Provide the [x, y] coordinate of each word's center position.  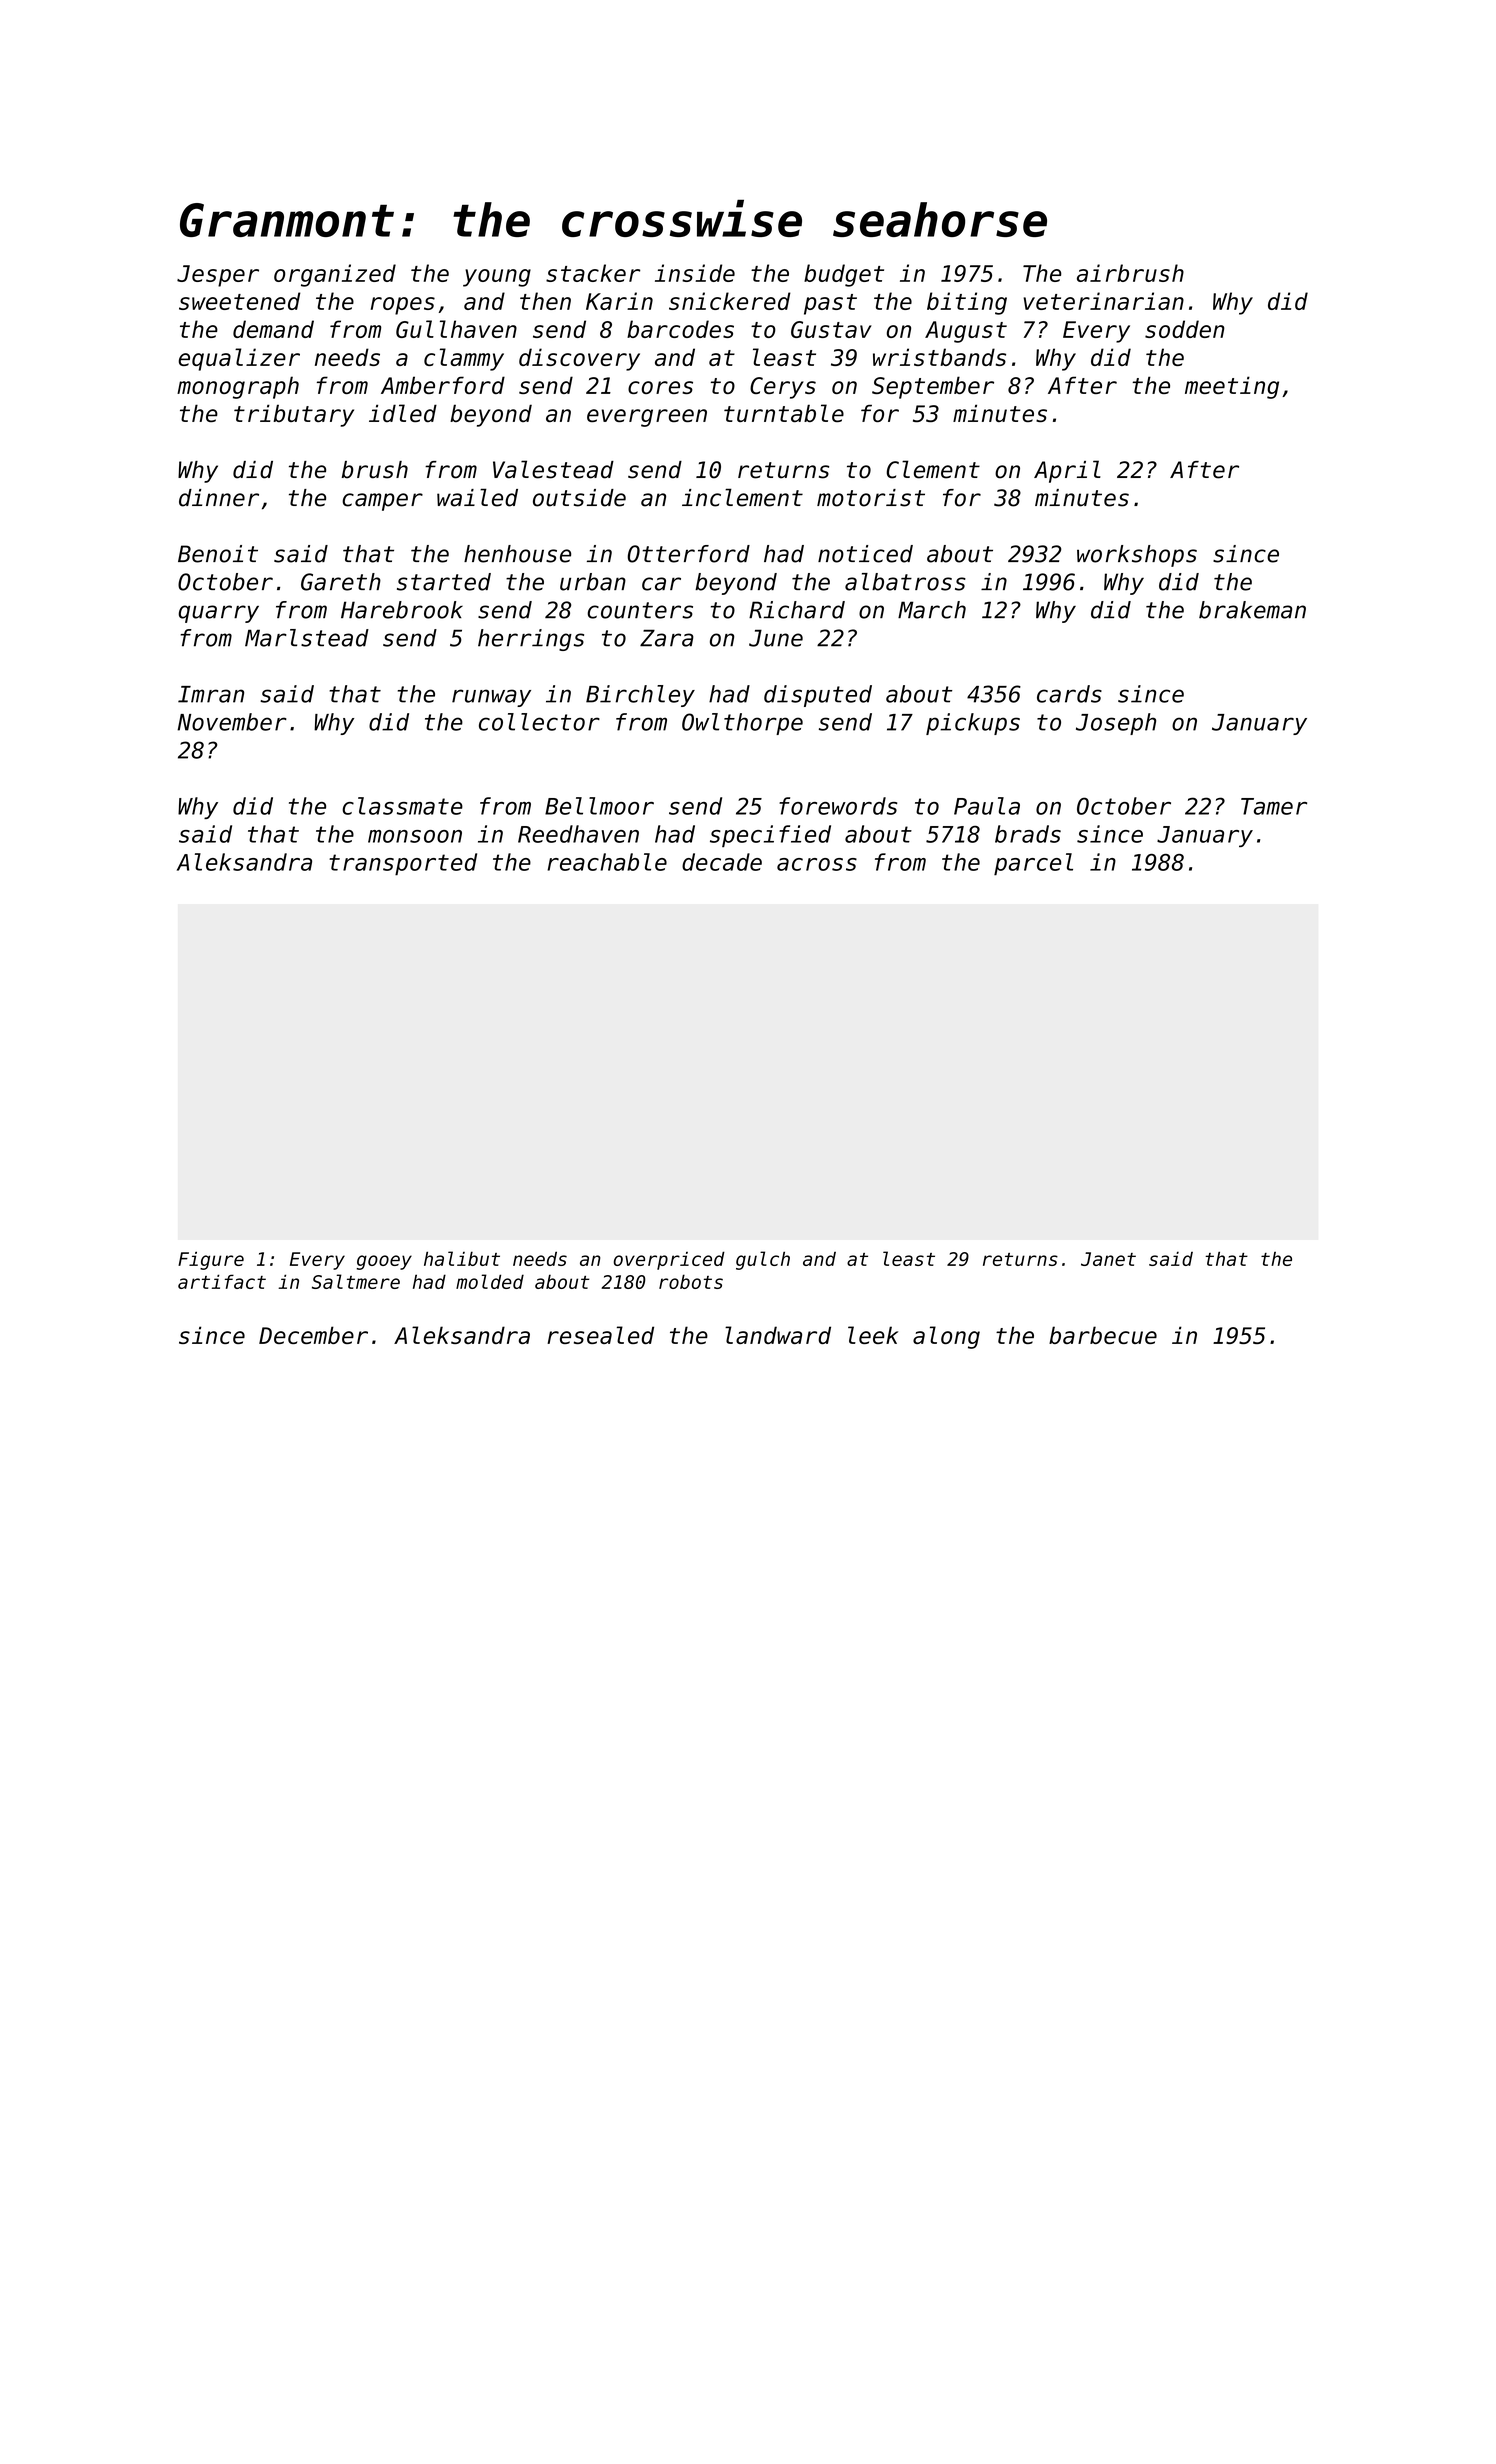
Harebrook [402, 610]
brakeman [1252, 610]
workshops [1137, 556]
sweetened [240, 301]
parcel [1033, 864]
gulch [763, 1260]
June [776, 638]
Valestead [553, 469]
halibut [462, 1258]
